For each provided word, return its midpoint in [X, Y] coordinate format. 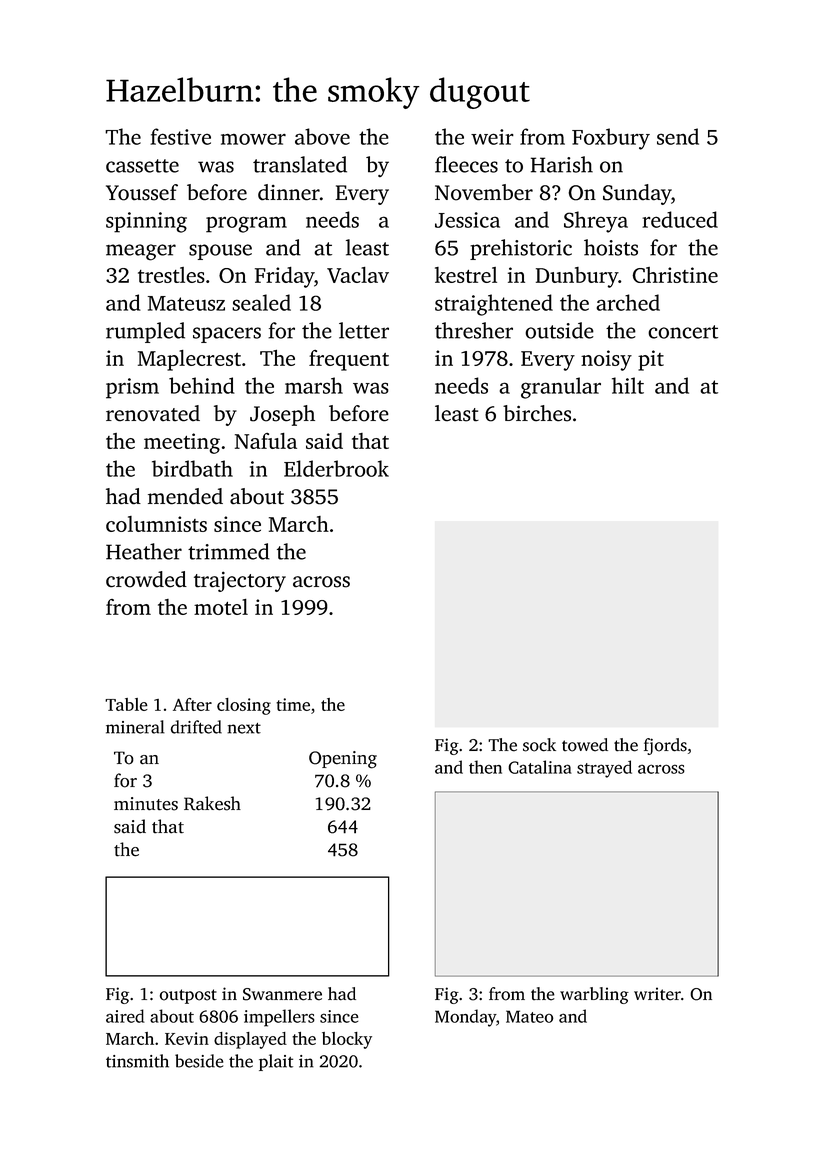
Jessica [467, 220]
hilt [628, 385]
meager [141, 252]
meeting [182, 443]
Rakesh [212, 803]
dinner [289, 192]
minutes [146, 804]
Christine [675, 275]
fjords [665, 746]
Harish [562, 164]
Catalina [540, 767]
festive [180, 136]
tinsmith [137, 1061]
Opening [343, 760]
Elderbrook [336, 468]
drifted [196, 727]
